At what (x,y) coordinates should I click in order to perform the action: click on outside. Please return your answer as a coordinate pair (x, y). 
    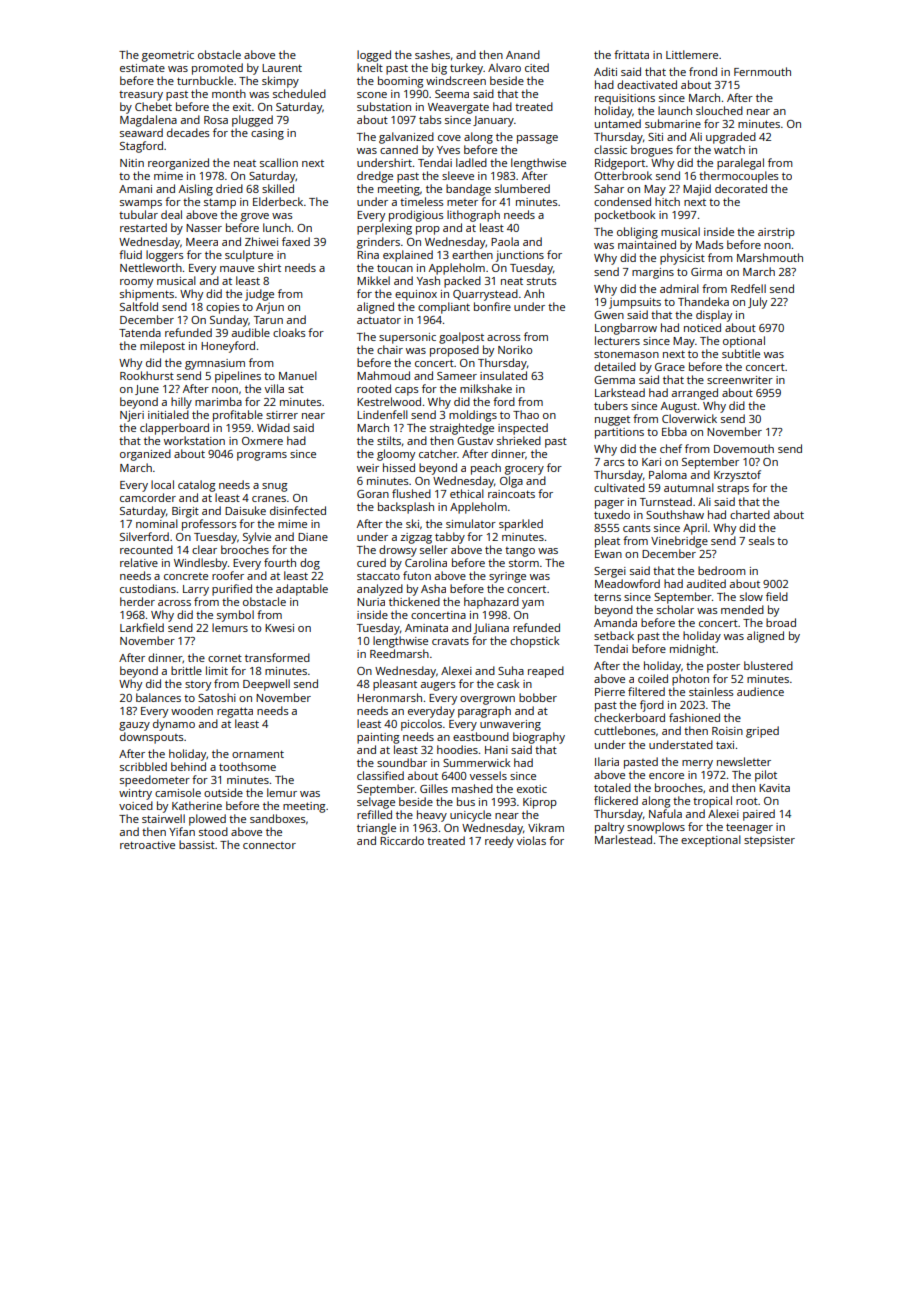
    Looking at the image, I should click on (223, 792).
